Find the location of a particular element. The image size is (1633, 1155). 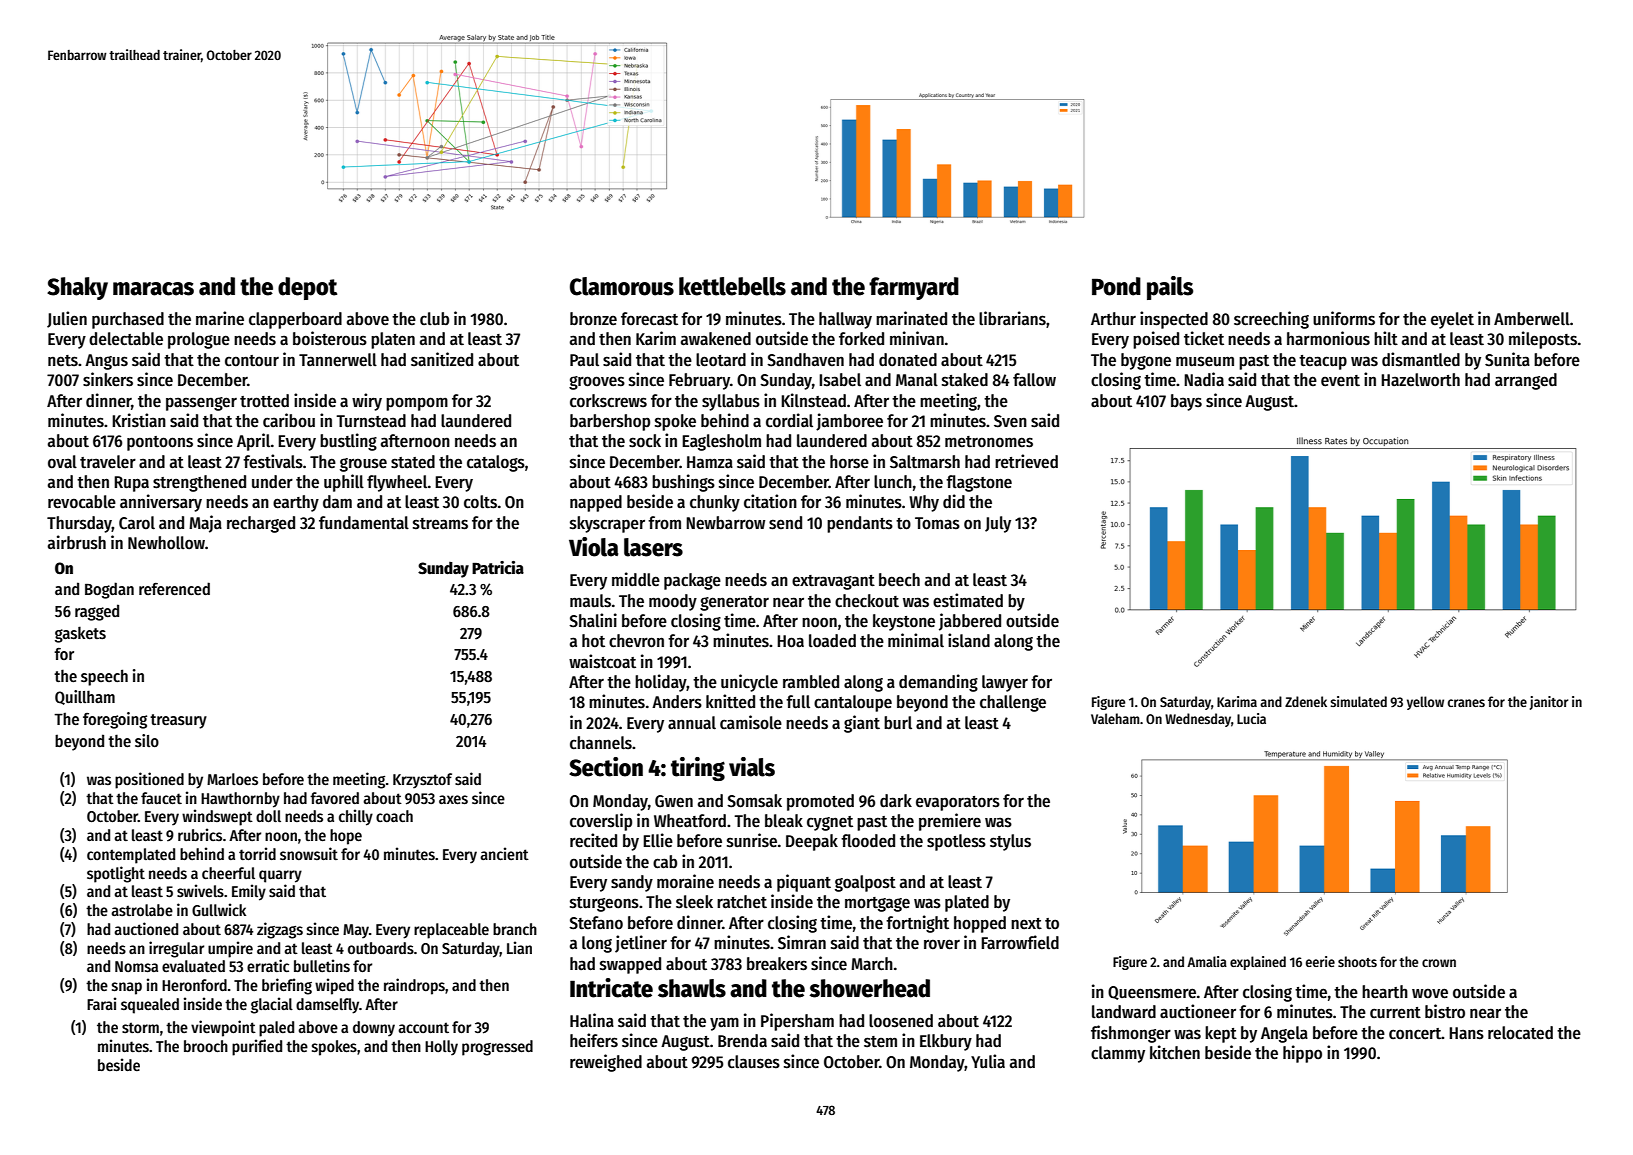

pompom is located at coordinates (417, 404).
